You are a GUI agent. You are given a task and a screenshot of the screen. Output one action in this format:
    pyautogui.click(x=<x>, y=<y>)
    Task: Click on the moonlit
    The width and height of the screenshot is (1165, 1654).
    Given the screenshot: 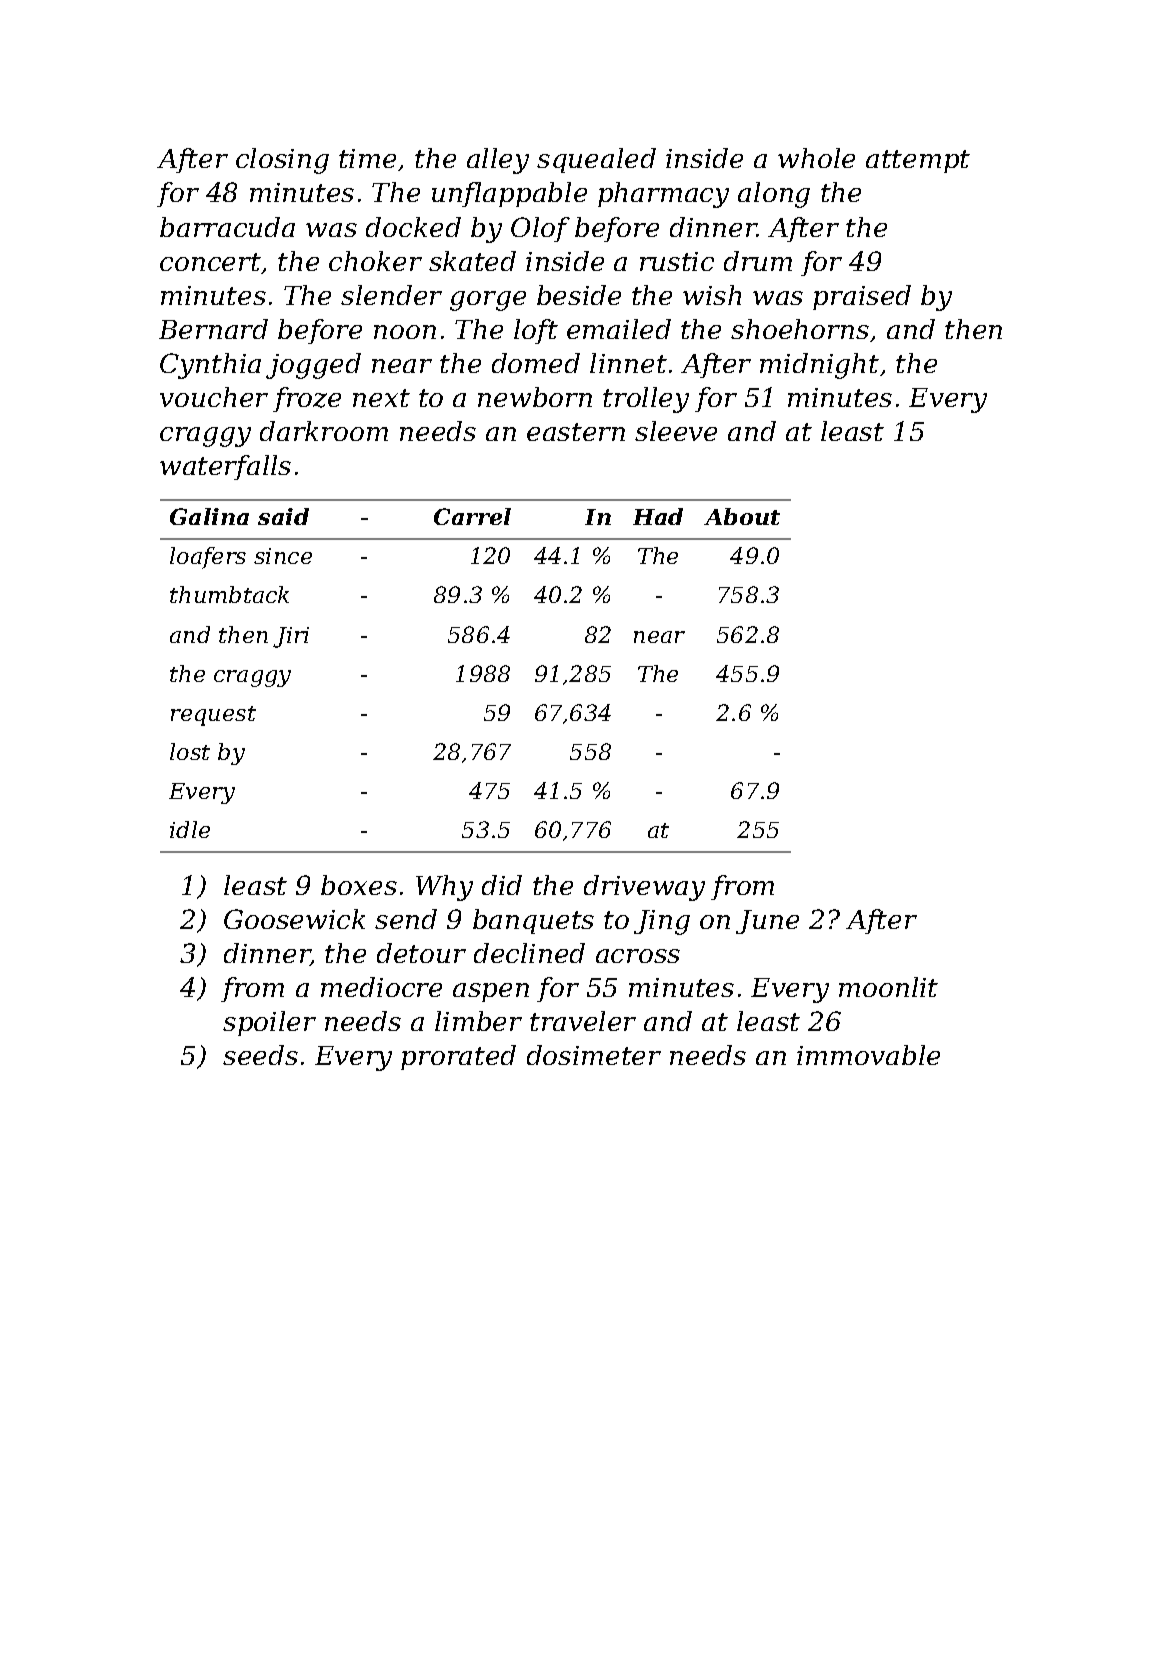 What is the action you would take?
    pyautogui.click(x=888, y=987)
